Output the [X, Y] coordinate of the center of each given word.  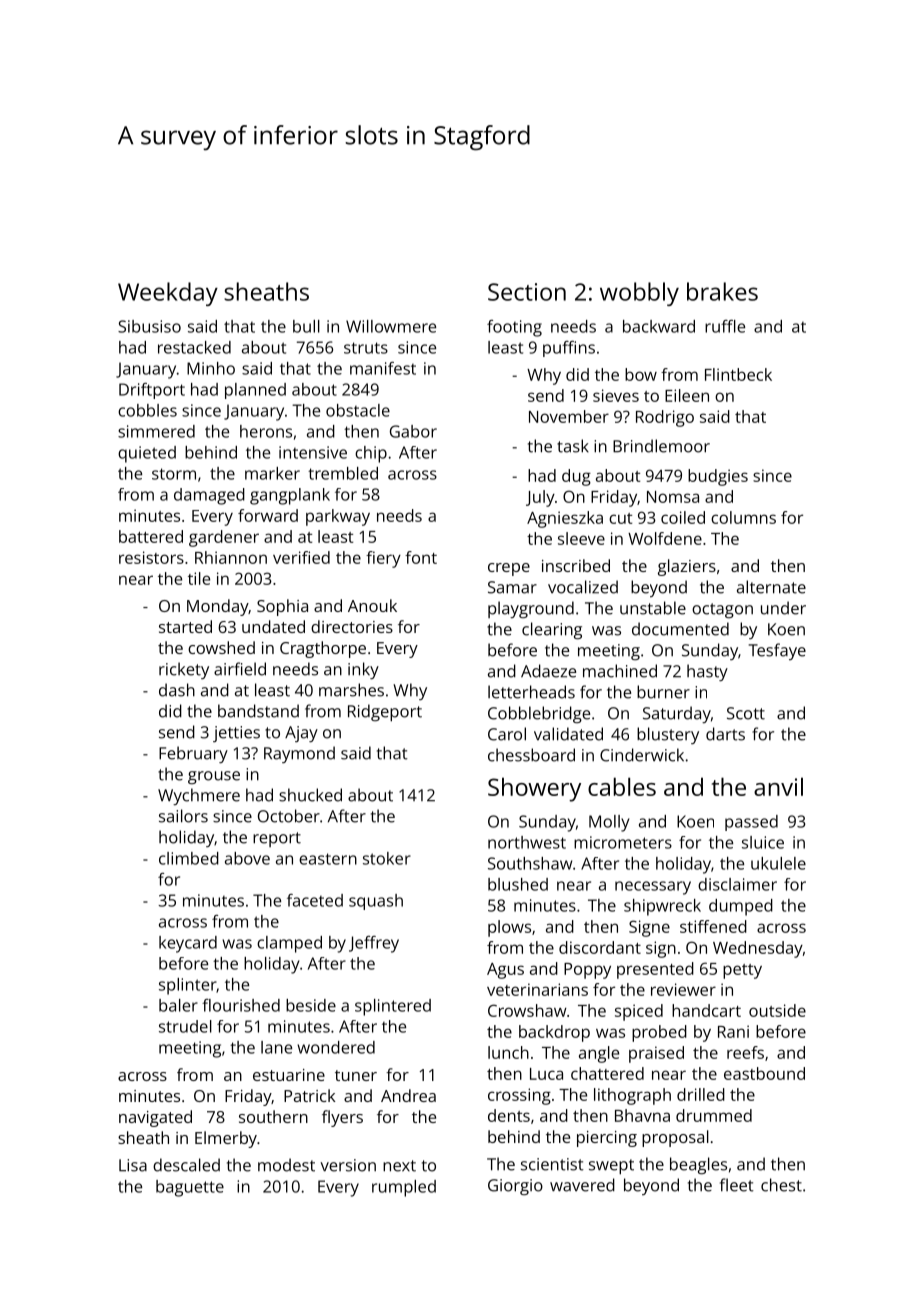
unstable [653, 608]
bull [306, 326]
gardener [224, 538]
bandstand [258, 711]
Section [527, 292]
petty [742, 971]
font [421, 557]
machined [620, 671]
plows [509, 928]
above [247, 858]
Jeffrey [374, 944]
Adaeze [548, 671]
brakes [722, 291]
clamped [289, 944]
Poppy [587, 971]
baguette [190, 1188]
